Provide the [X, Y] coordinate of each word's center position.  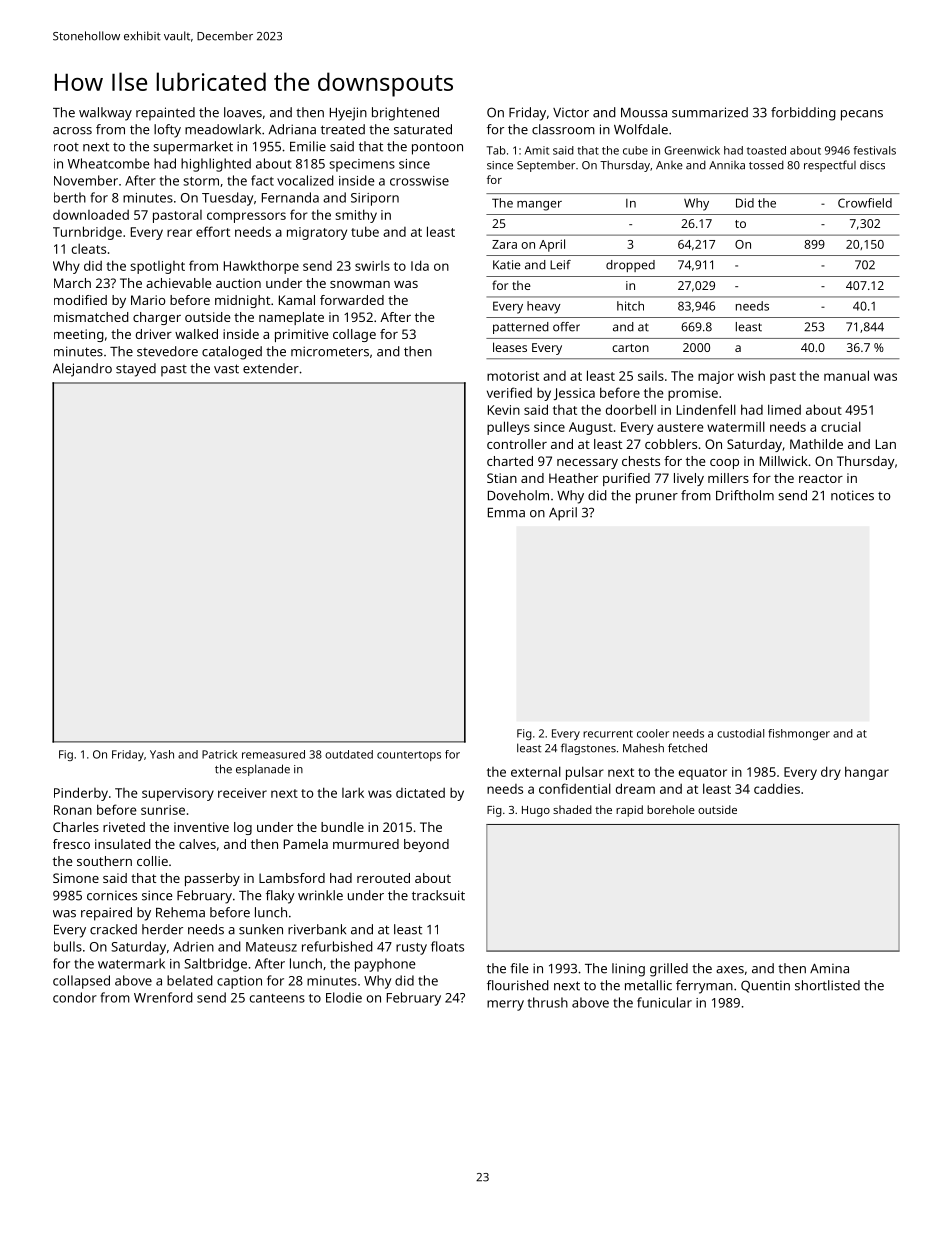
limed [784, 409]
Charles [76, 827]
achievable [178, 283]
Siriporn [375, 199]
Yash [162, 754]
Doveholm [518, 495]
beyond [426, 845]
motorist [513, 376]
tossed [766, 165]
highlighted [216, 165]
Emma [506, 513]
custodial [740, 733]
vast [226, 369]
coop [724, 464]
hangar [867, 773]
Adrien [193, 946]
